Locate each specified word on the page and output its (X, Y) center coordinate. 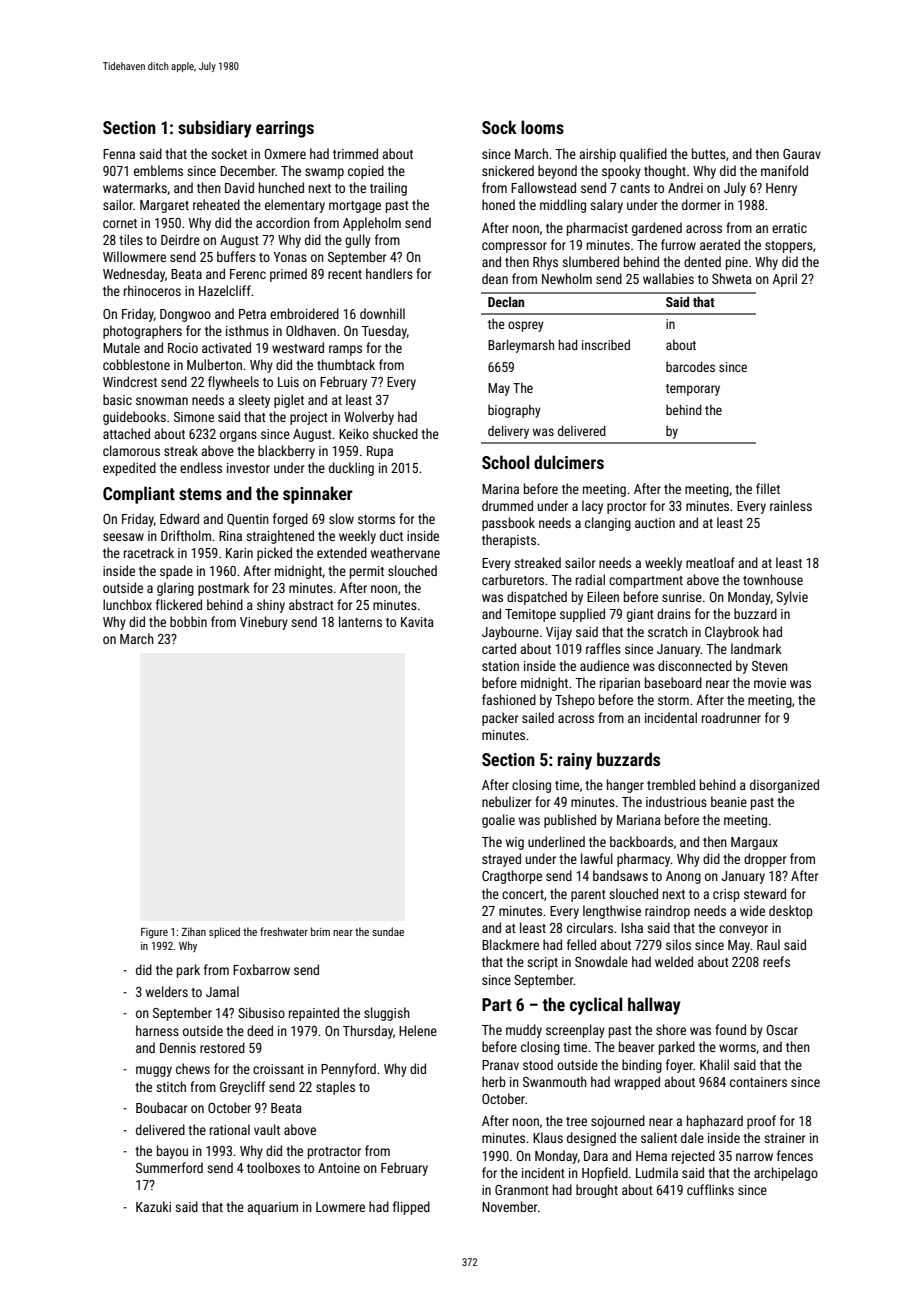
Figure (154, 933)
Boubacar (161, 1107)
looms (542, 127)
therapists (509, 541)
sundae (388, 931)
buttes (709, 153)
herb (494, 1081)
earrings (285, 129)
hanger (625, 786)
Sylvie (792, 598)
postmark (224, 589)
